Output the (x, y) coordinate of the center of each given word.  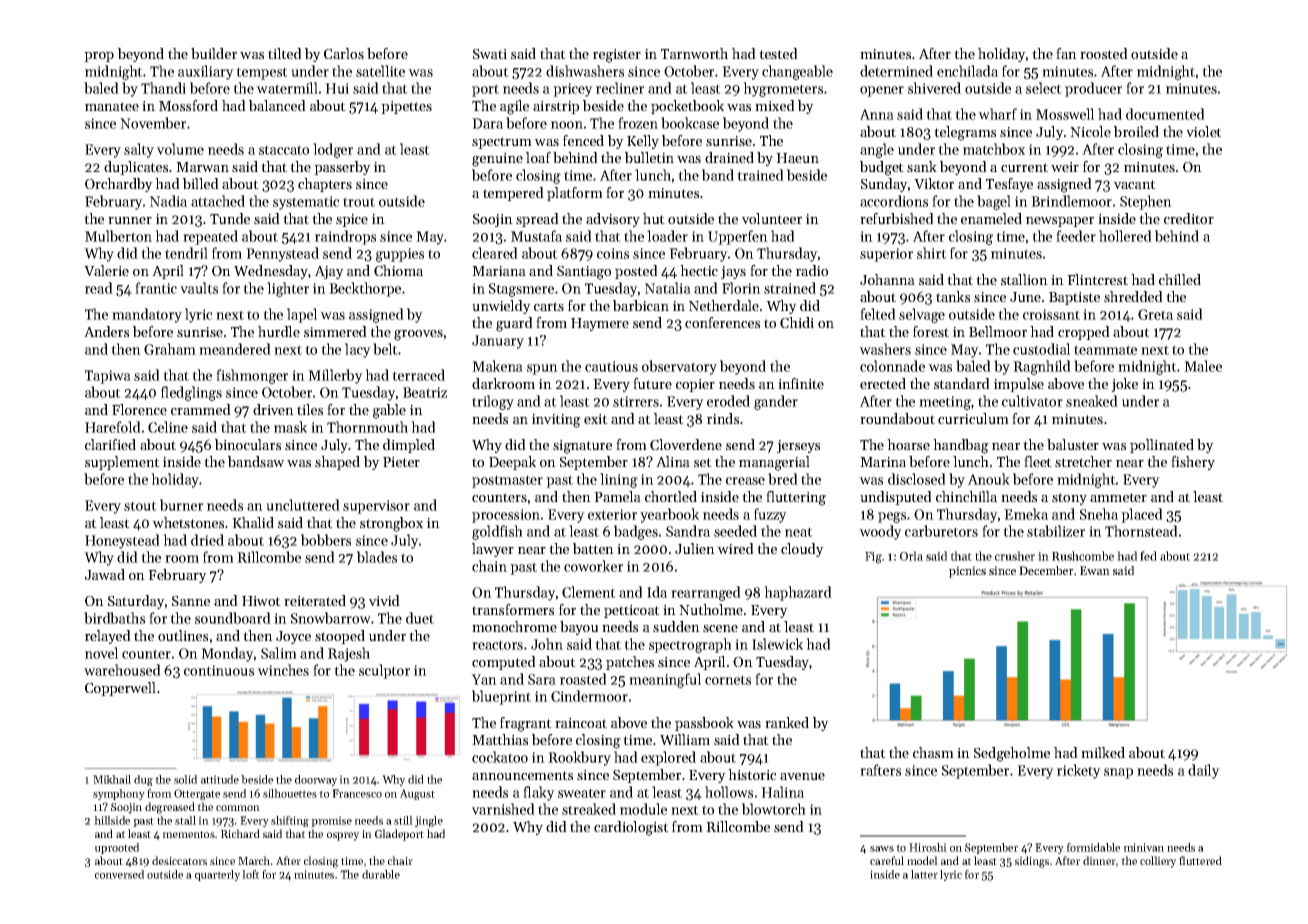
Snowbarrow (331, 618)
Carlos (344, 53)
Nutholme (711, 609)
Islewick (777, 644)
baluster (1073, 444)
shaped (337, 463)
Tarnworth (694, 53)
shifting (290, 821)
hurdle (279, 331)
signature (582, 447)
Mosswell (1065, 114)
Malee (1203, 366)
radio (812, 270)
